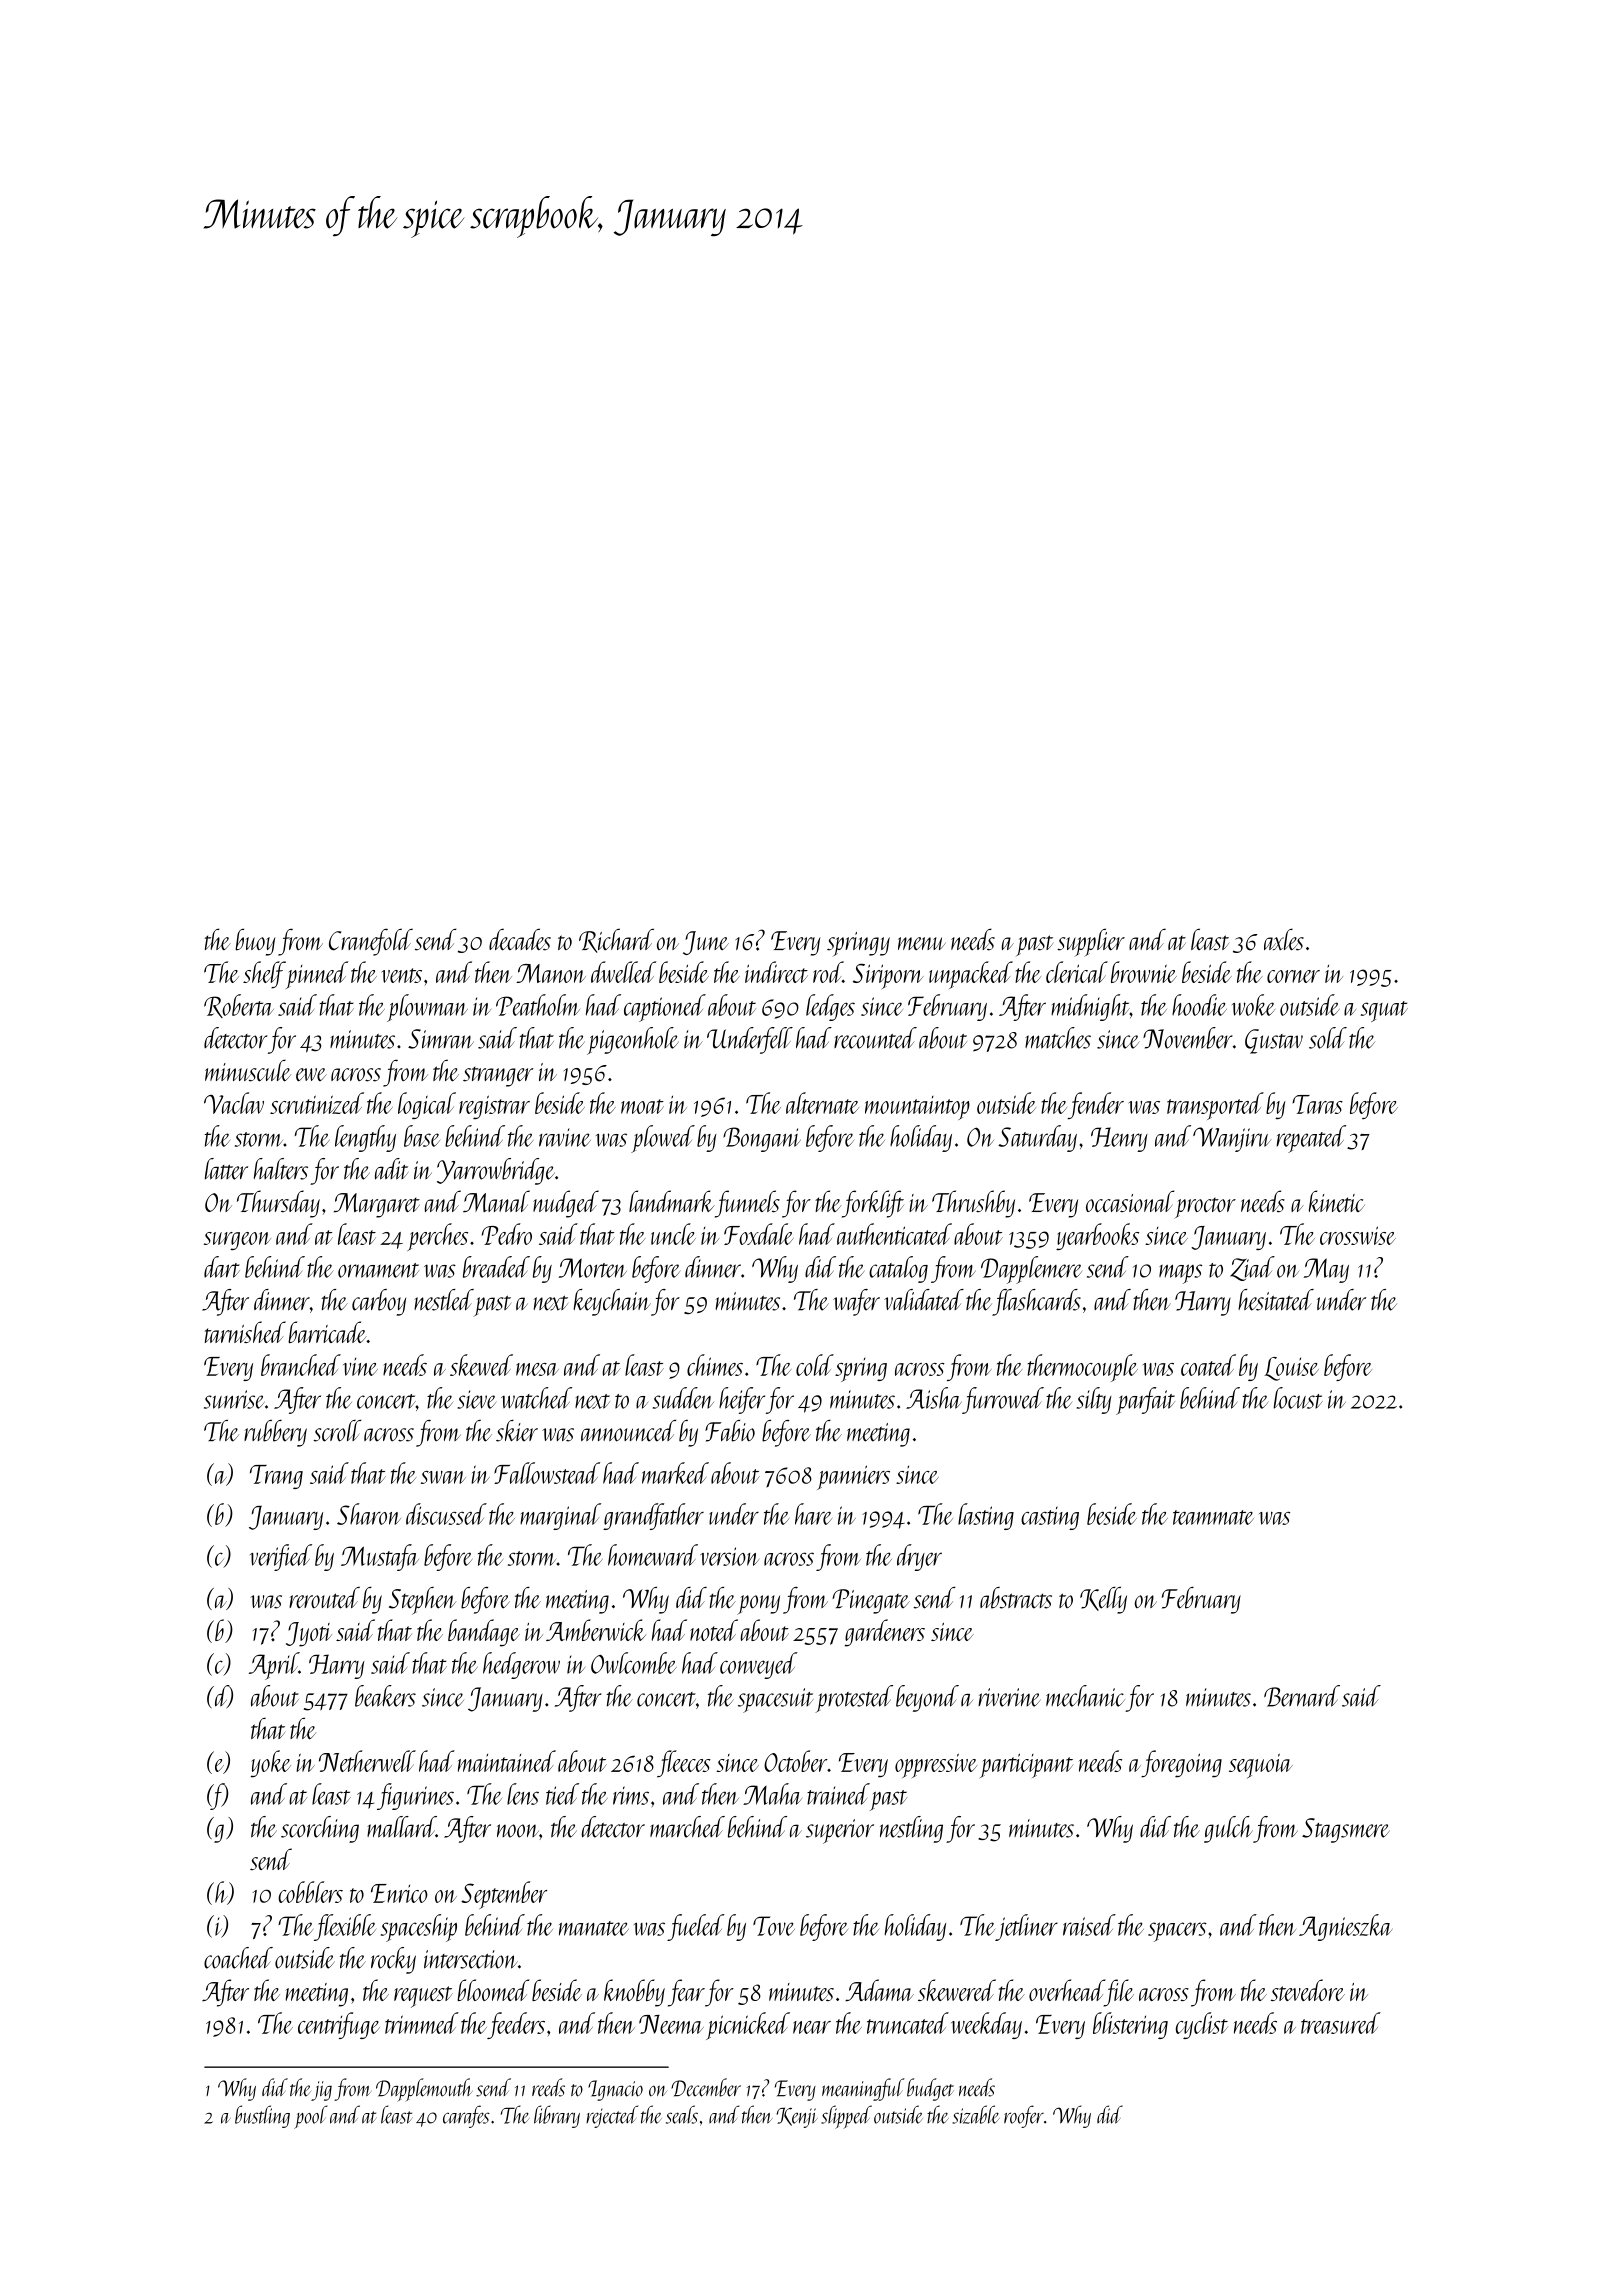 This screenshot has height=2292, width=1620. What do you see at coordinates (1103, 1600) in the screenshot?
I see `Kelly` at bounding box center [1103, 1600].
